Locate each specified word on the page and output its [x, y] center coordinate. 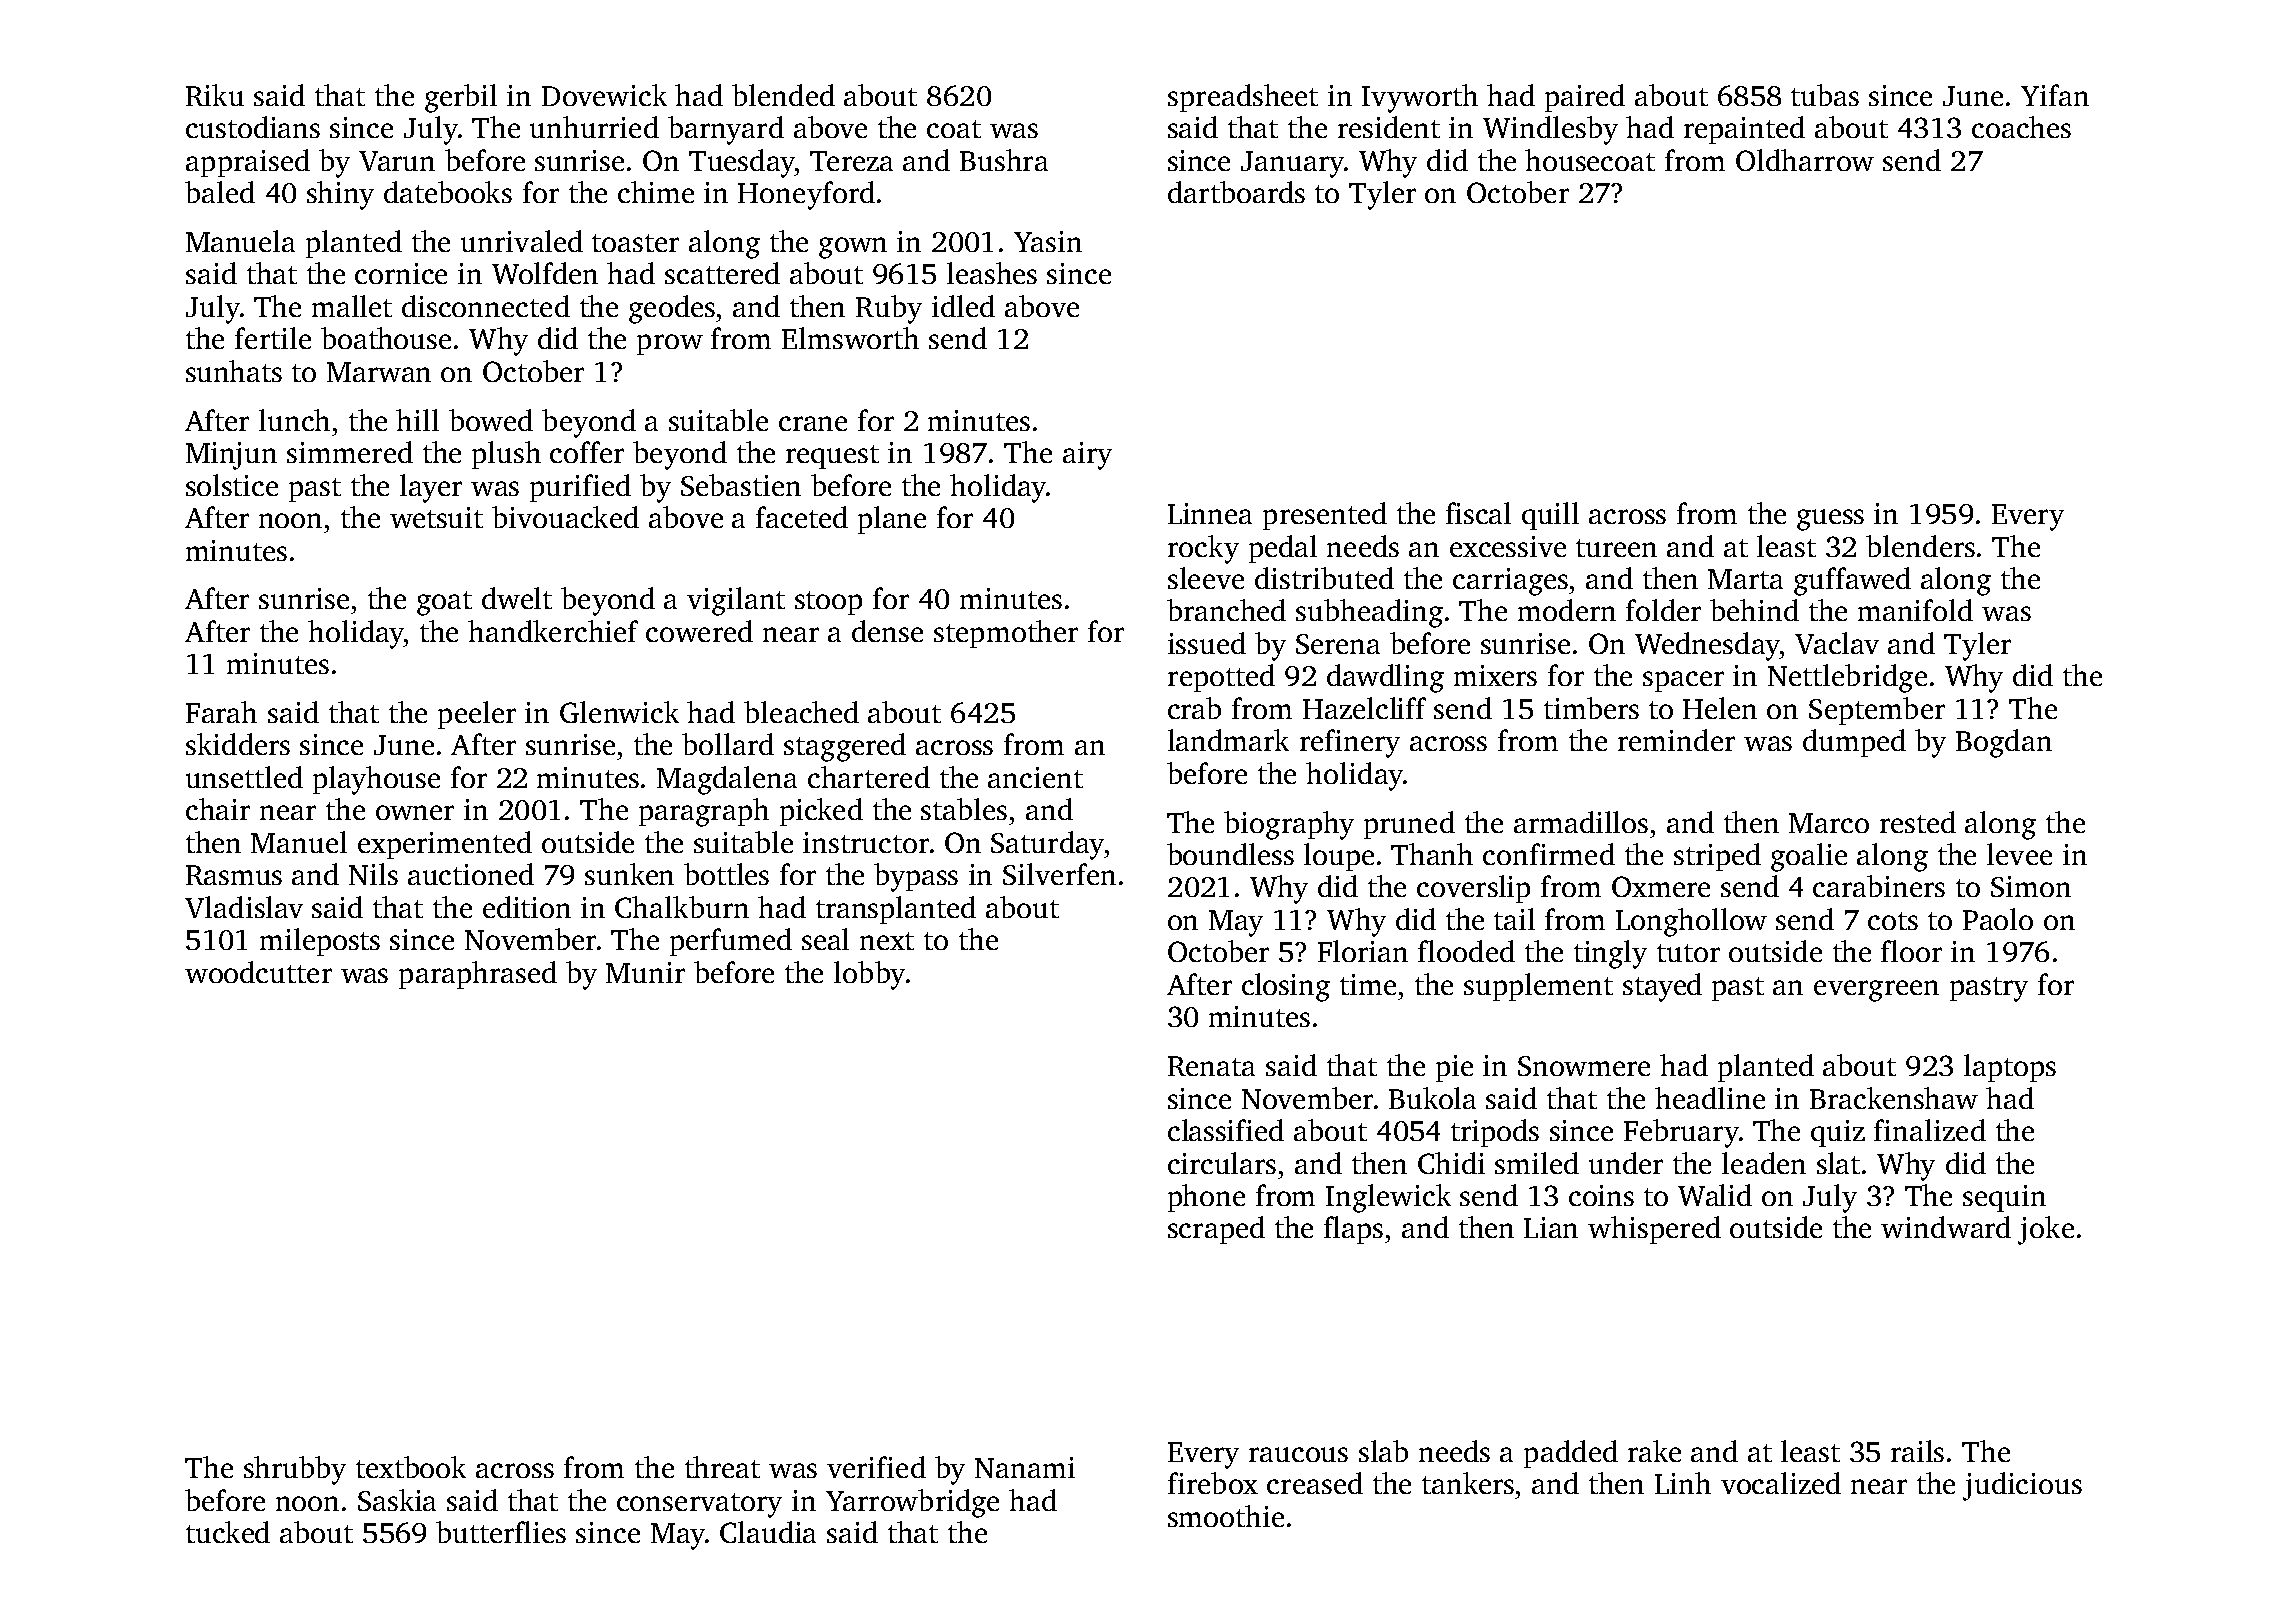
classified [1226, 1130]
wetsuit [436, 517]
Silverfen [1059, 874]
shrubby [295, 1470]
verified [876, 1467]
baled [220, 192]
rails [1917, 1451]
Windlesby [1550, 130]
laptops [2010, 1068]
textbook [411, 1467]
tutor [1688, 953]
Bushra [1004, 160]
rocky [1203, 549]
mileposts [320, 942]
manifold [1915, 610]
